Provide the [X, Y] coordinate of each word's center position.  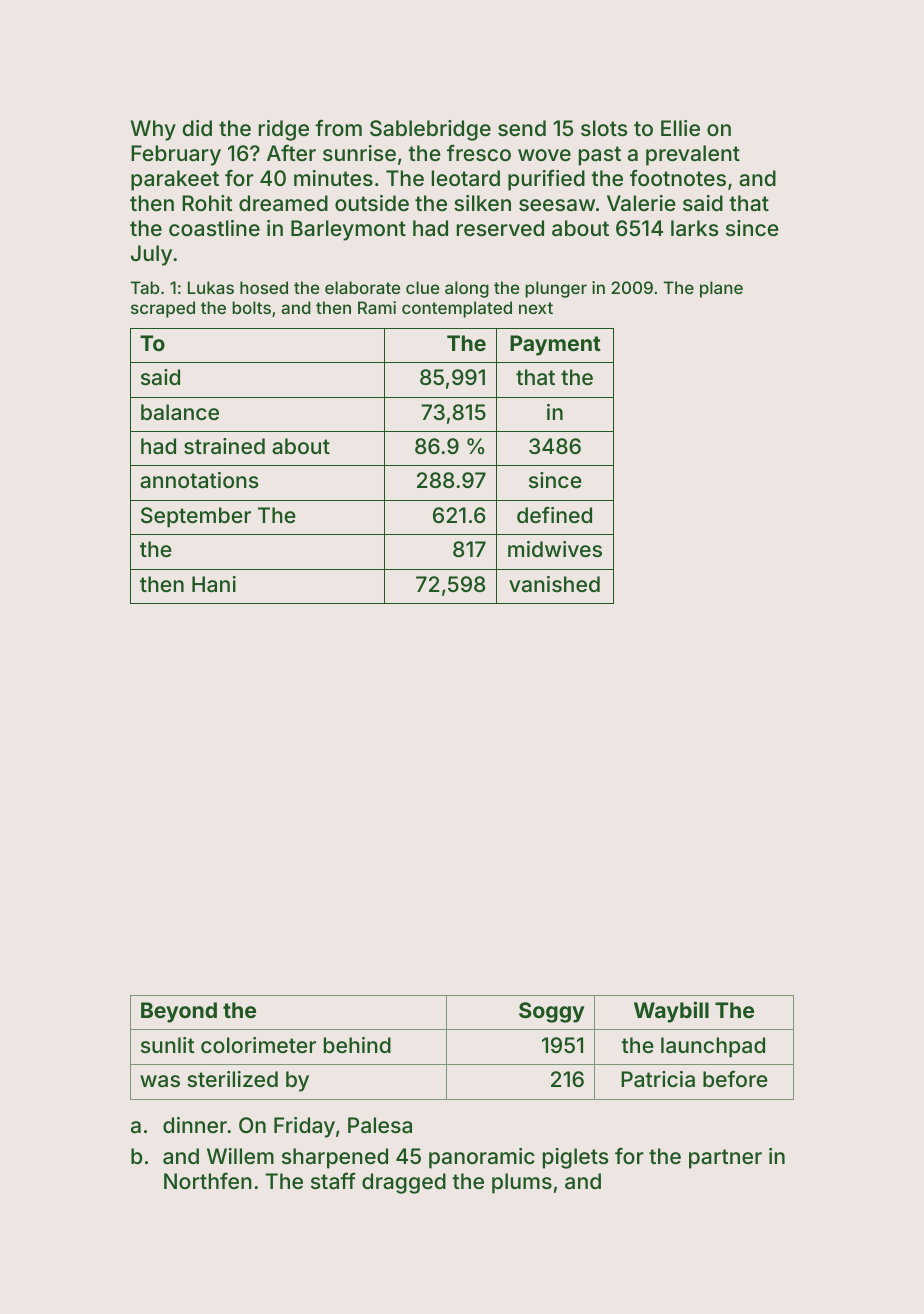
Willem [240, 1156]
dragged [404, 1183]
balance [180, 412]
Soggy [551, 1012]
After [291, 153]
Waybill [671, 1012]
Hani [214, 584]
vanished [554, 584]
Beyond [179, 1012]
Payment [555, 345]
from [338, 128]
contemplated [457, 309]
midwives [555, 549]
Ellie [680, 128]
